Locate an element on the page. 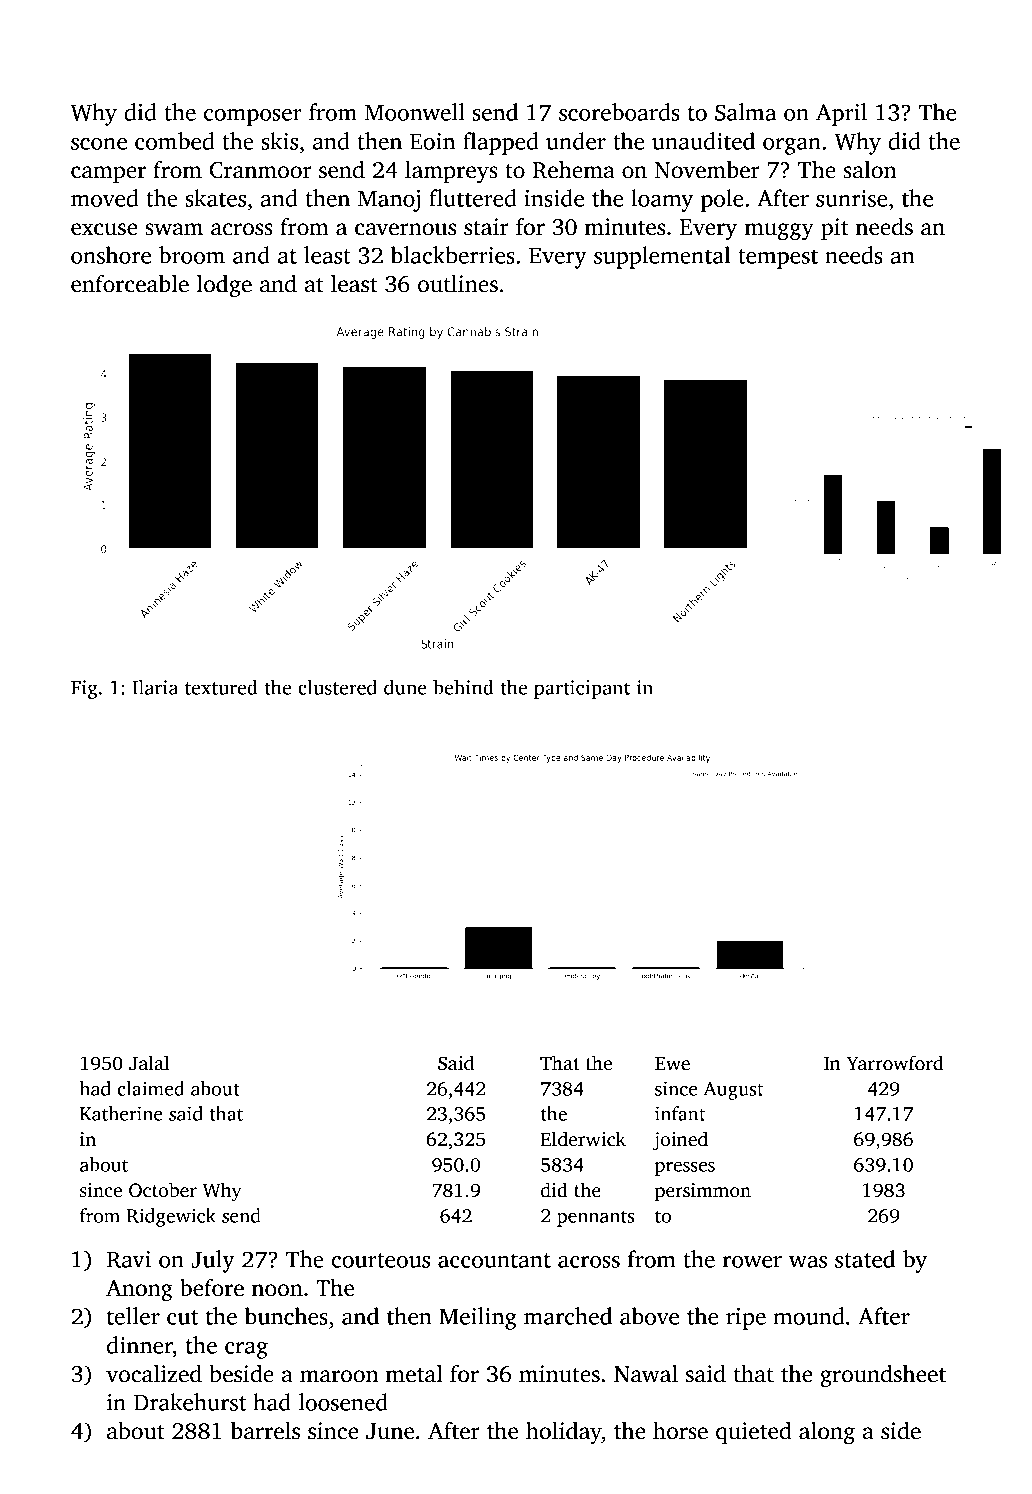  pit is located at coordinates (835, 229).
